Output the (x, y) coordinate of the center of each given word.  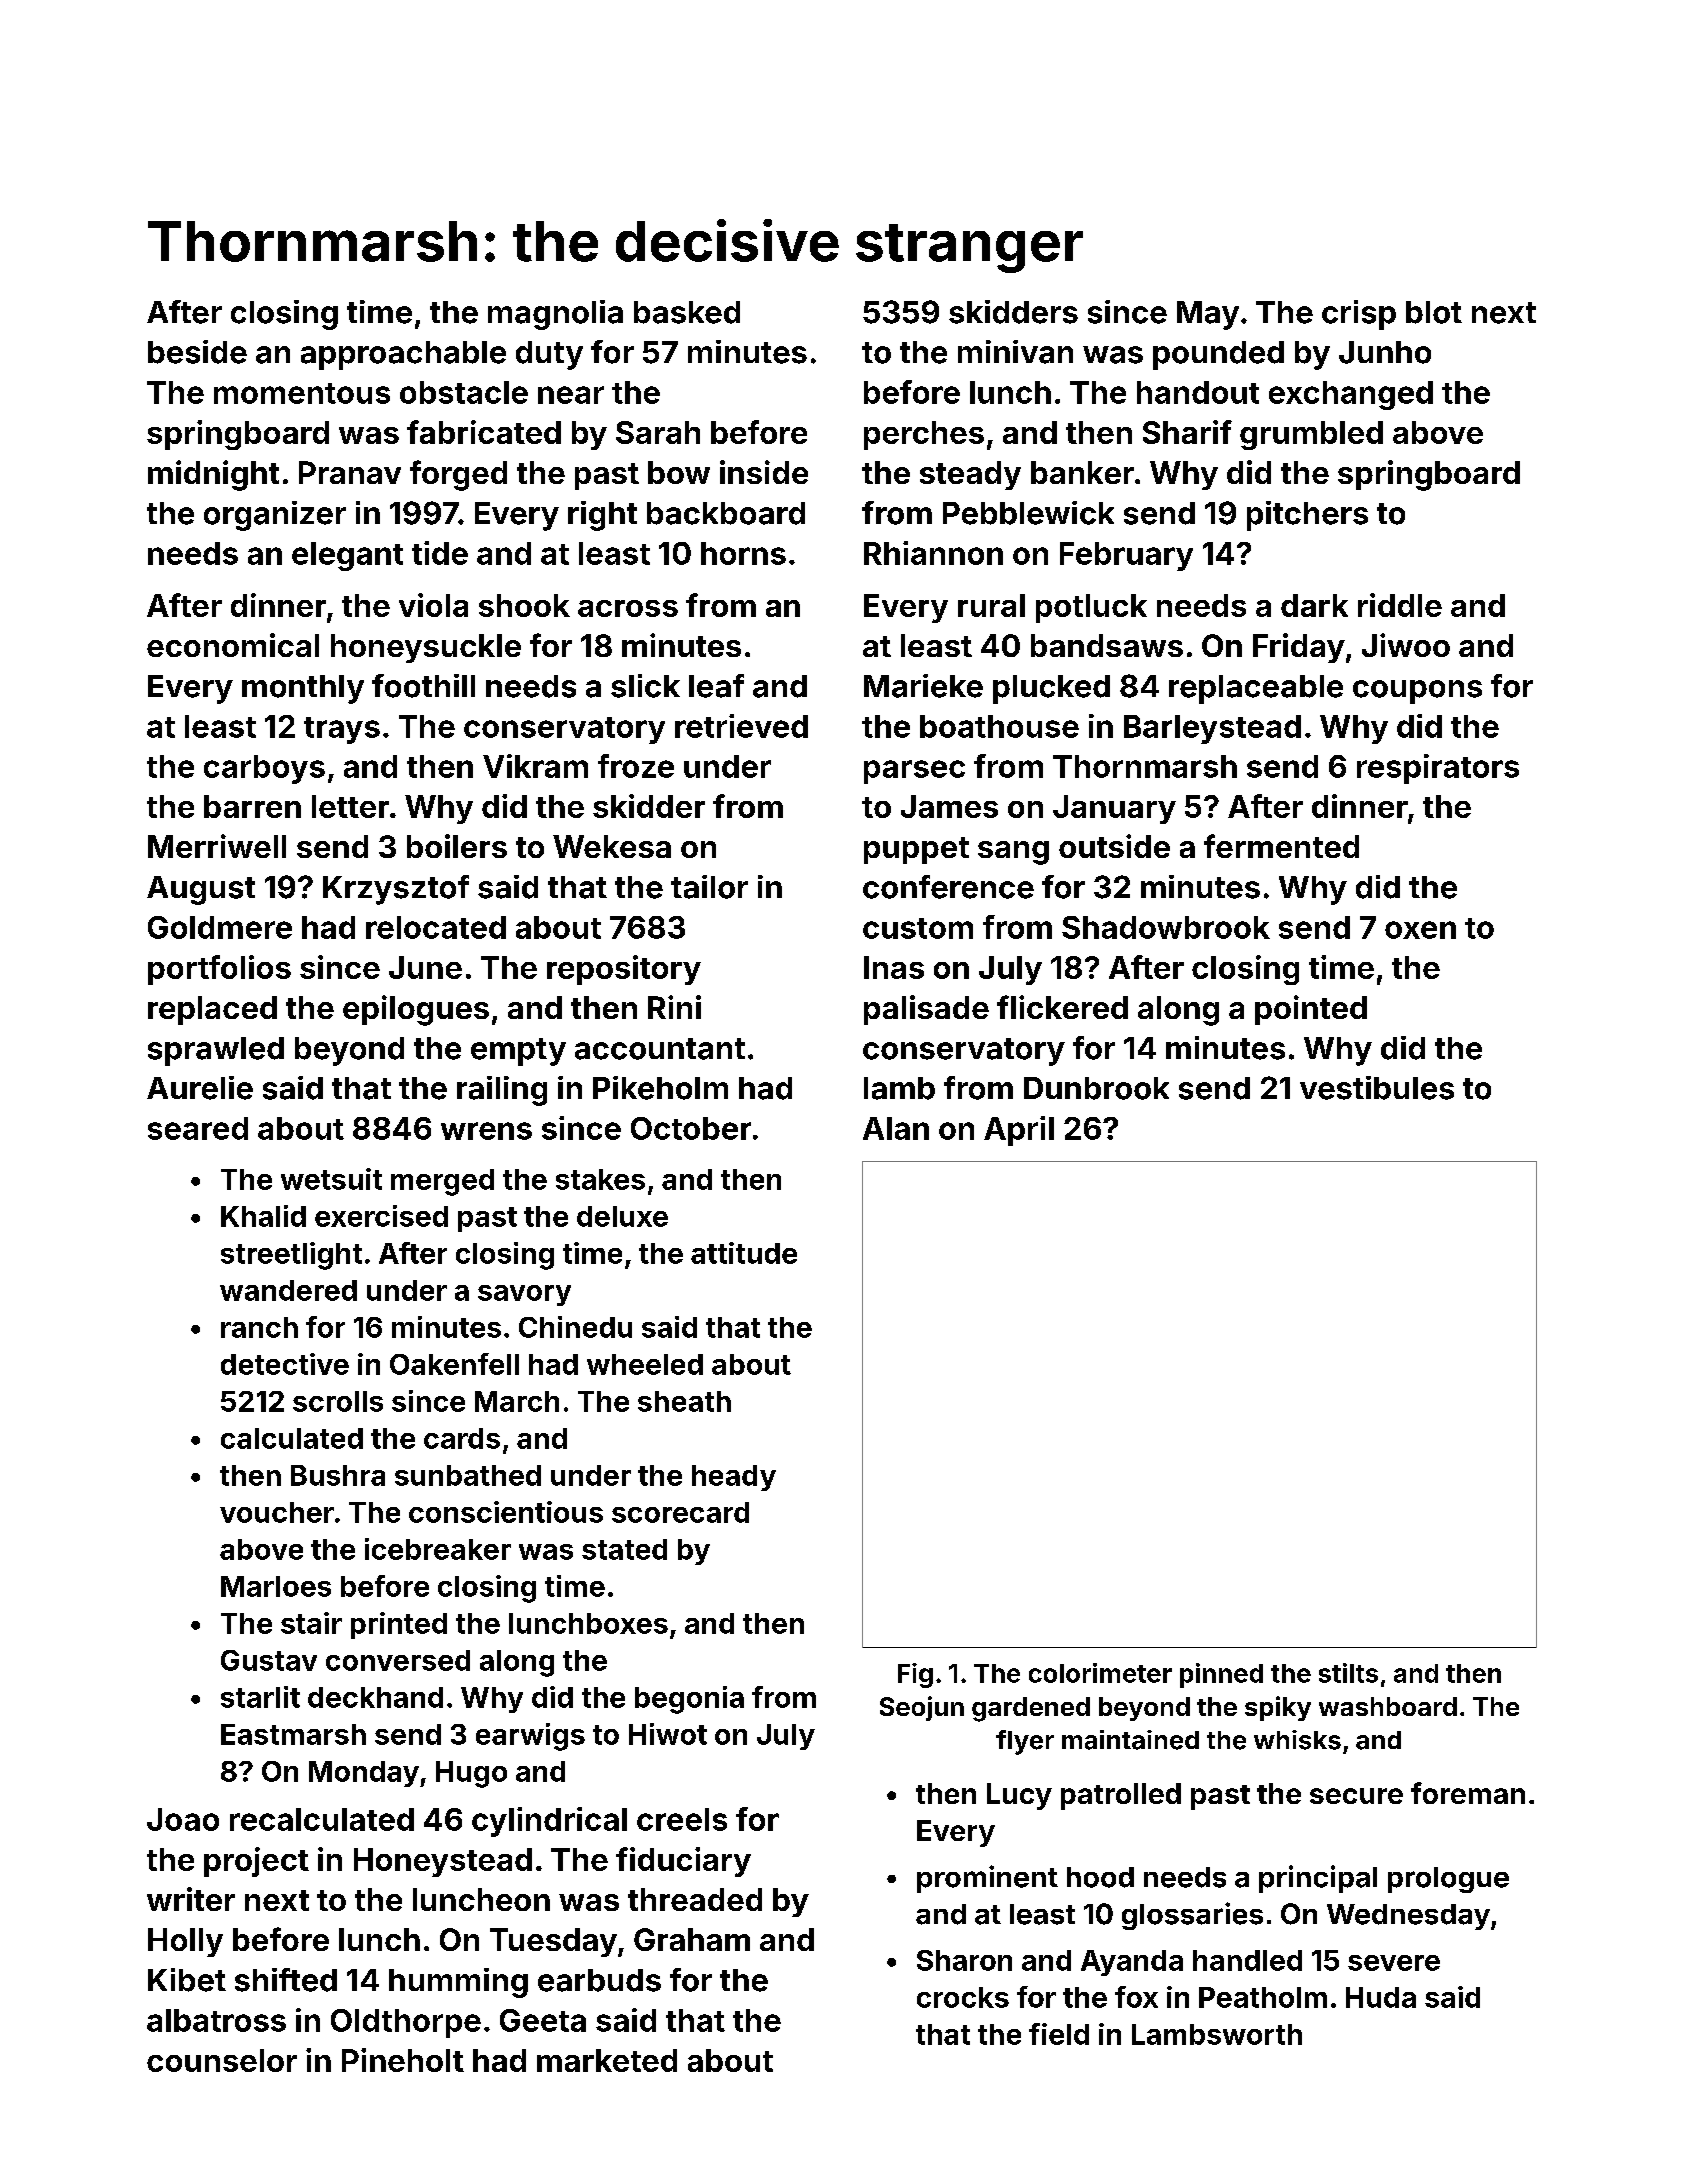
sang (1013, 853)
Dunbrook (1096, 1088)
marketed (607, 2060)
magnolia (555, 315)
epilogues (416, 1010)
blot (1434, 312)
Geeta (543, 2020)
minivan (1015, 352)
